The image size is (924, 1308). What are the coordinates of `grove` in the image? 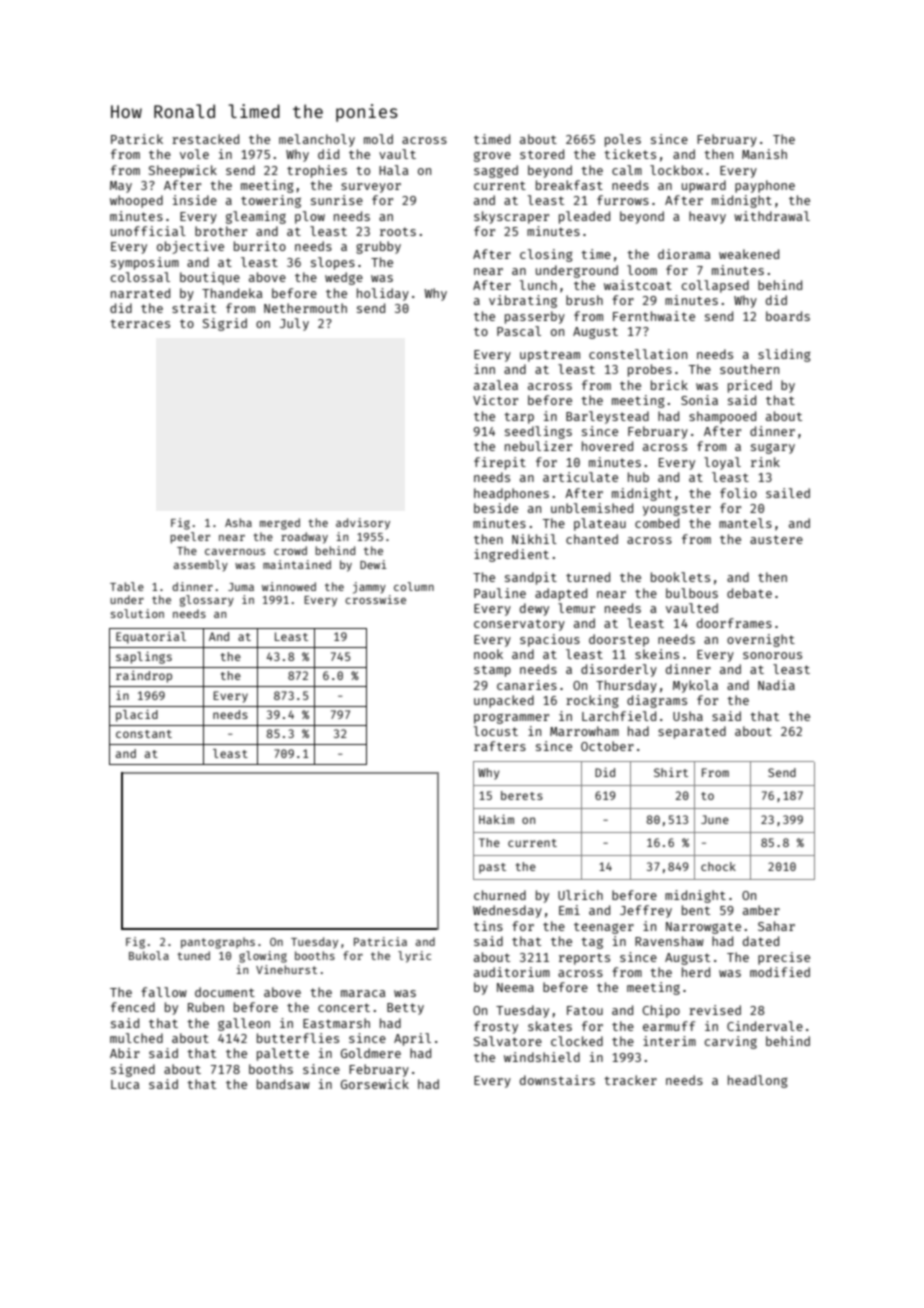 It's located at (492, 156).
